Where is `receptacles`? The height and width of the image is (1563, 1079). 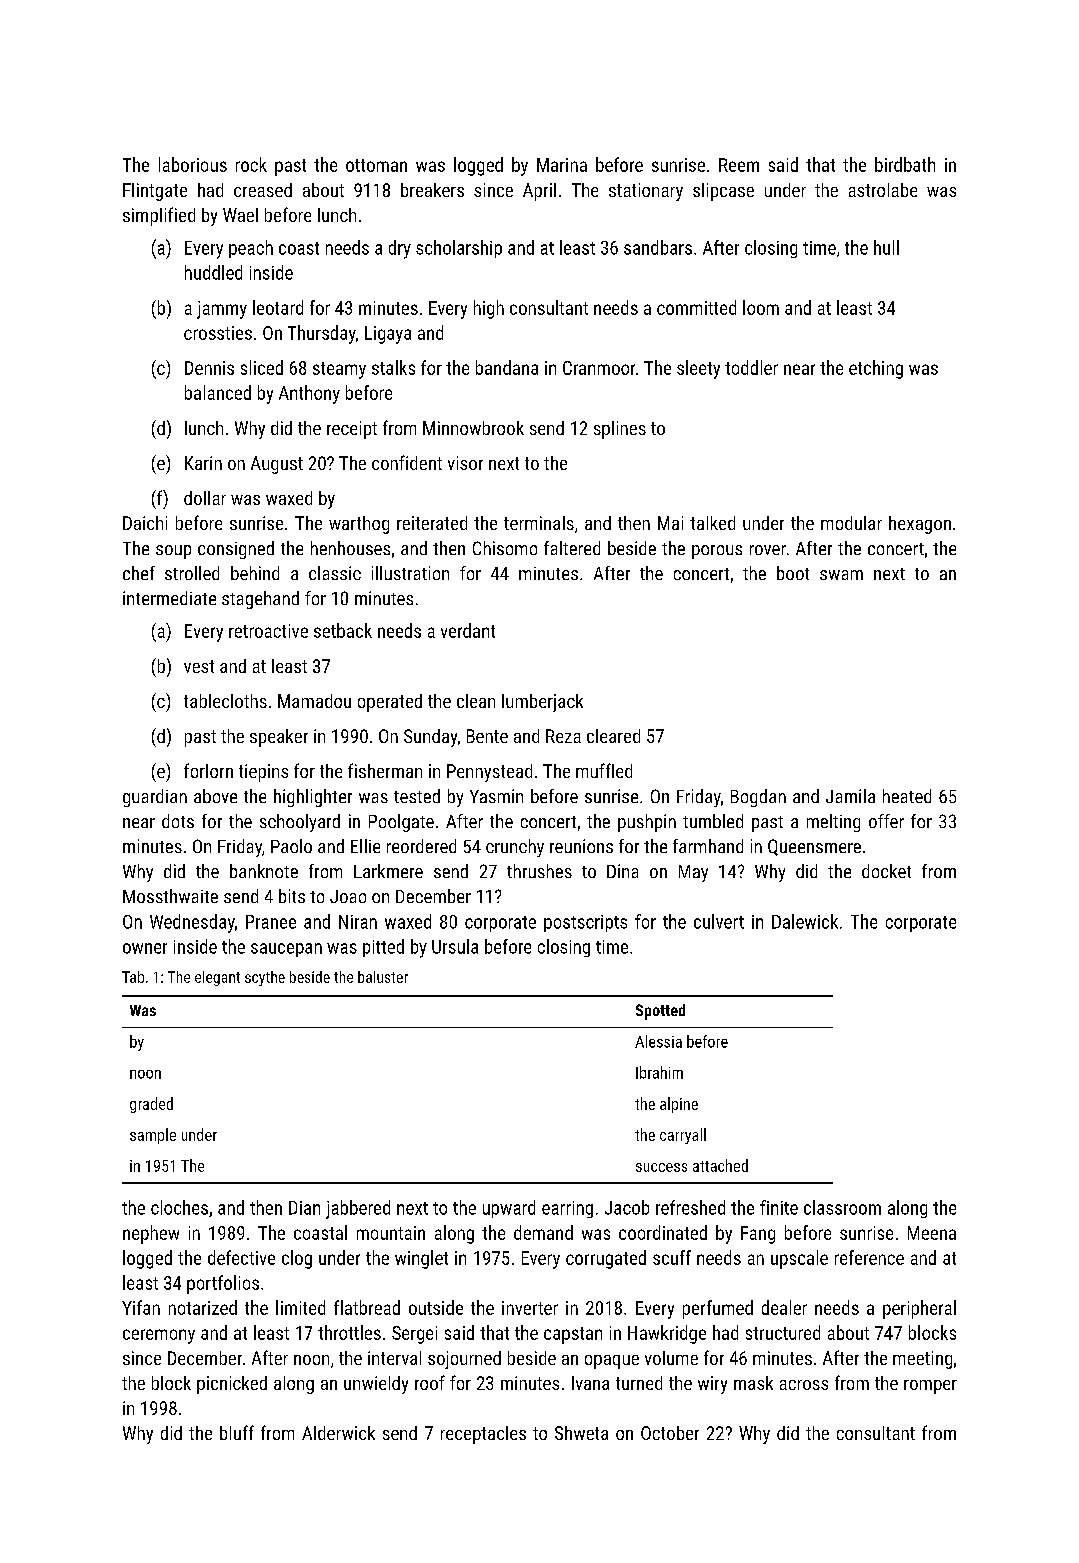 receptacles is located at coordinates (483, 1435).
